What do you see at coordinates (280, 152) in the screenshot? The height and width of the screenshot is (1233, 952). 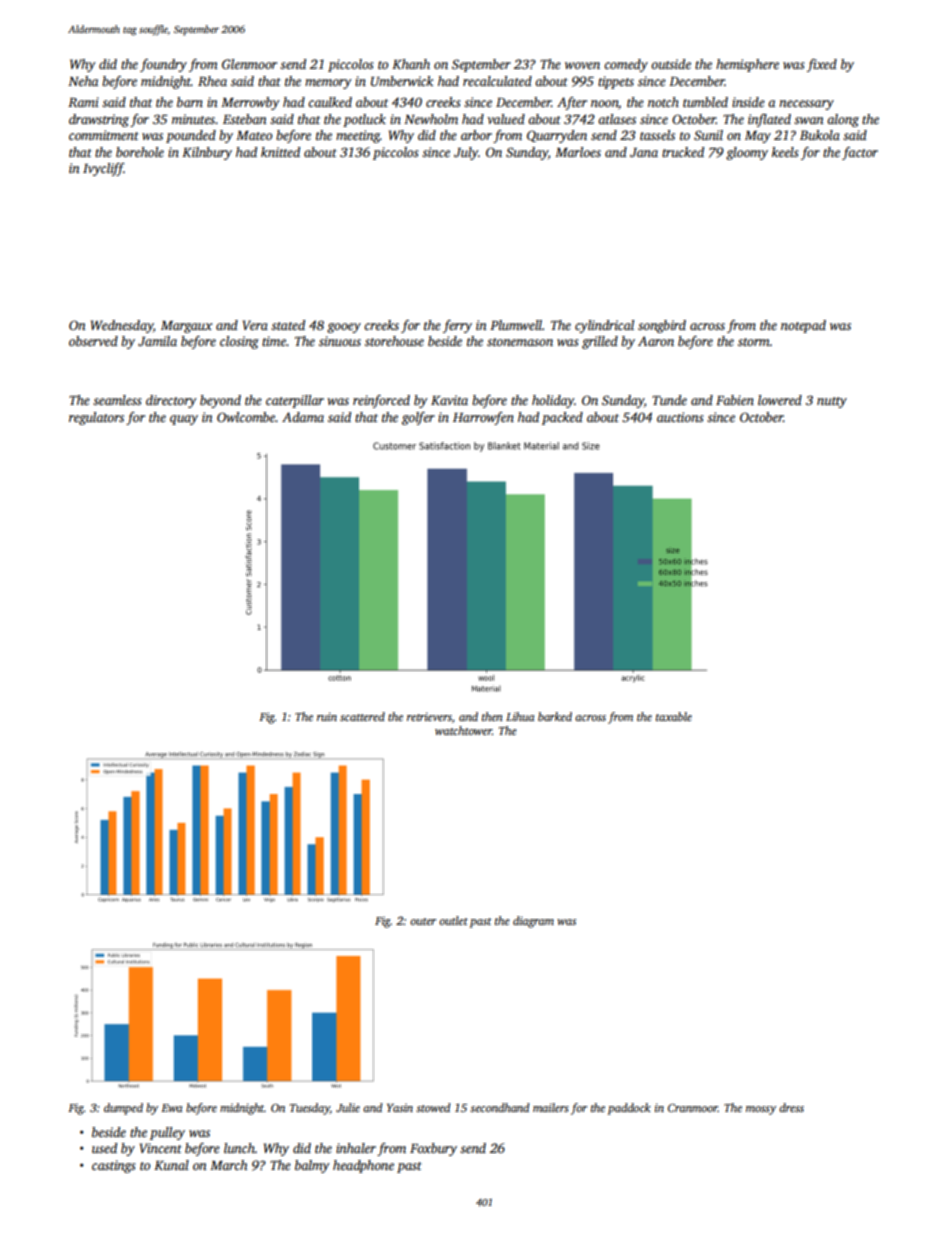 I see `knitted` at bounding box center [280, 152].
